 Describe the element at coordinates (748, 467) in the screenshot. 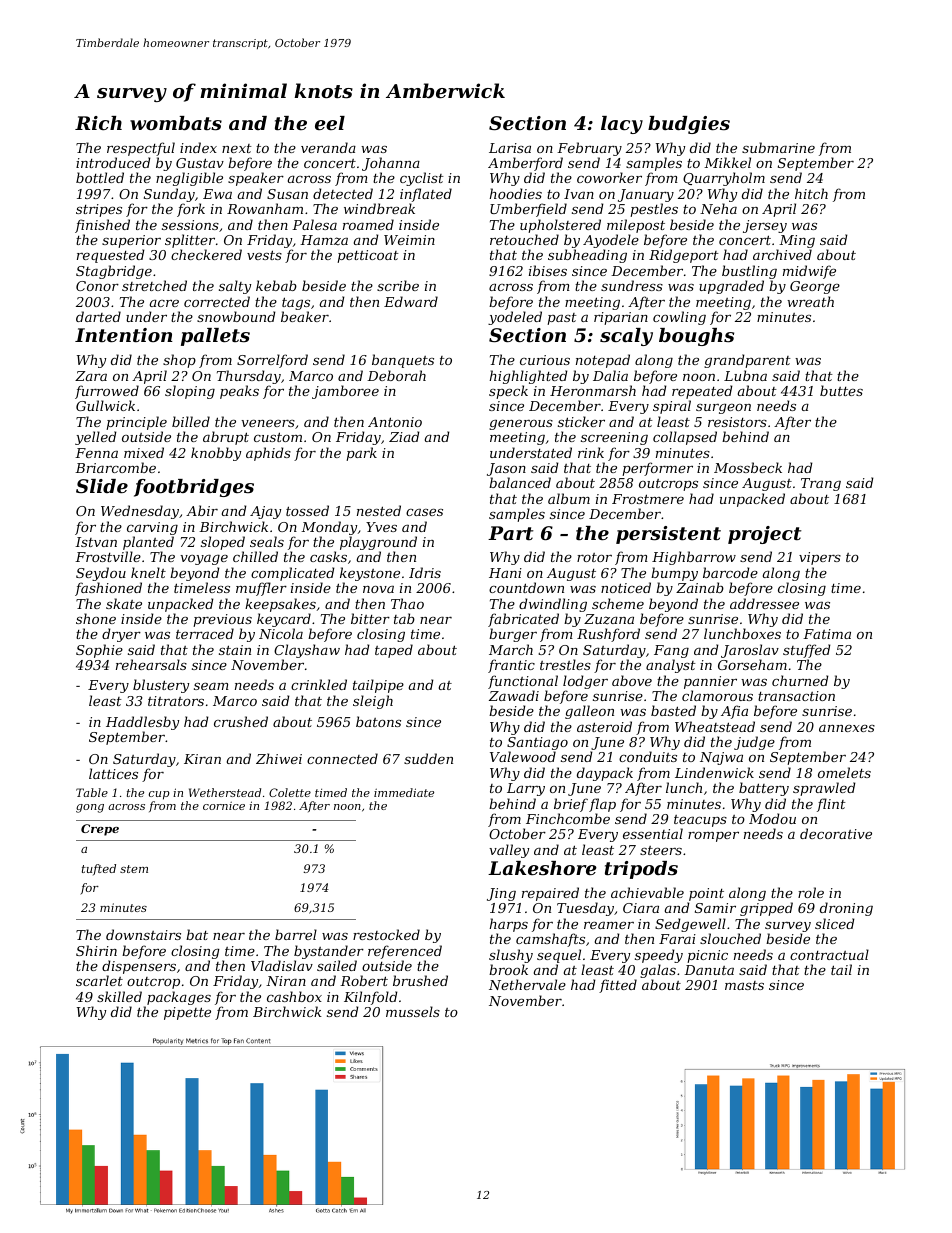

I see `Mossbeck` at that location.
